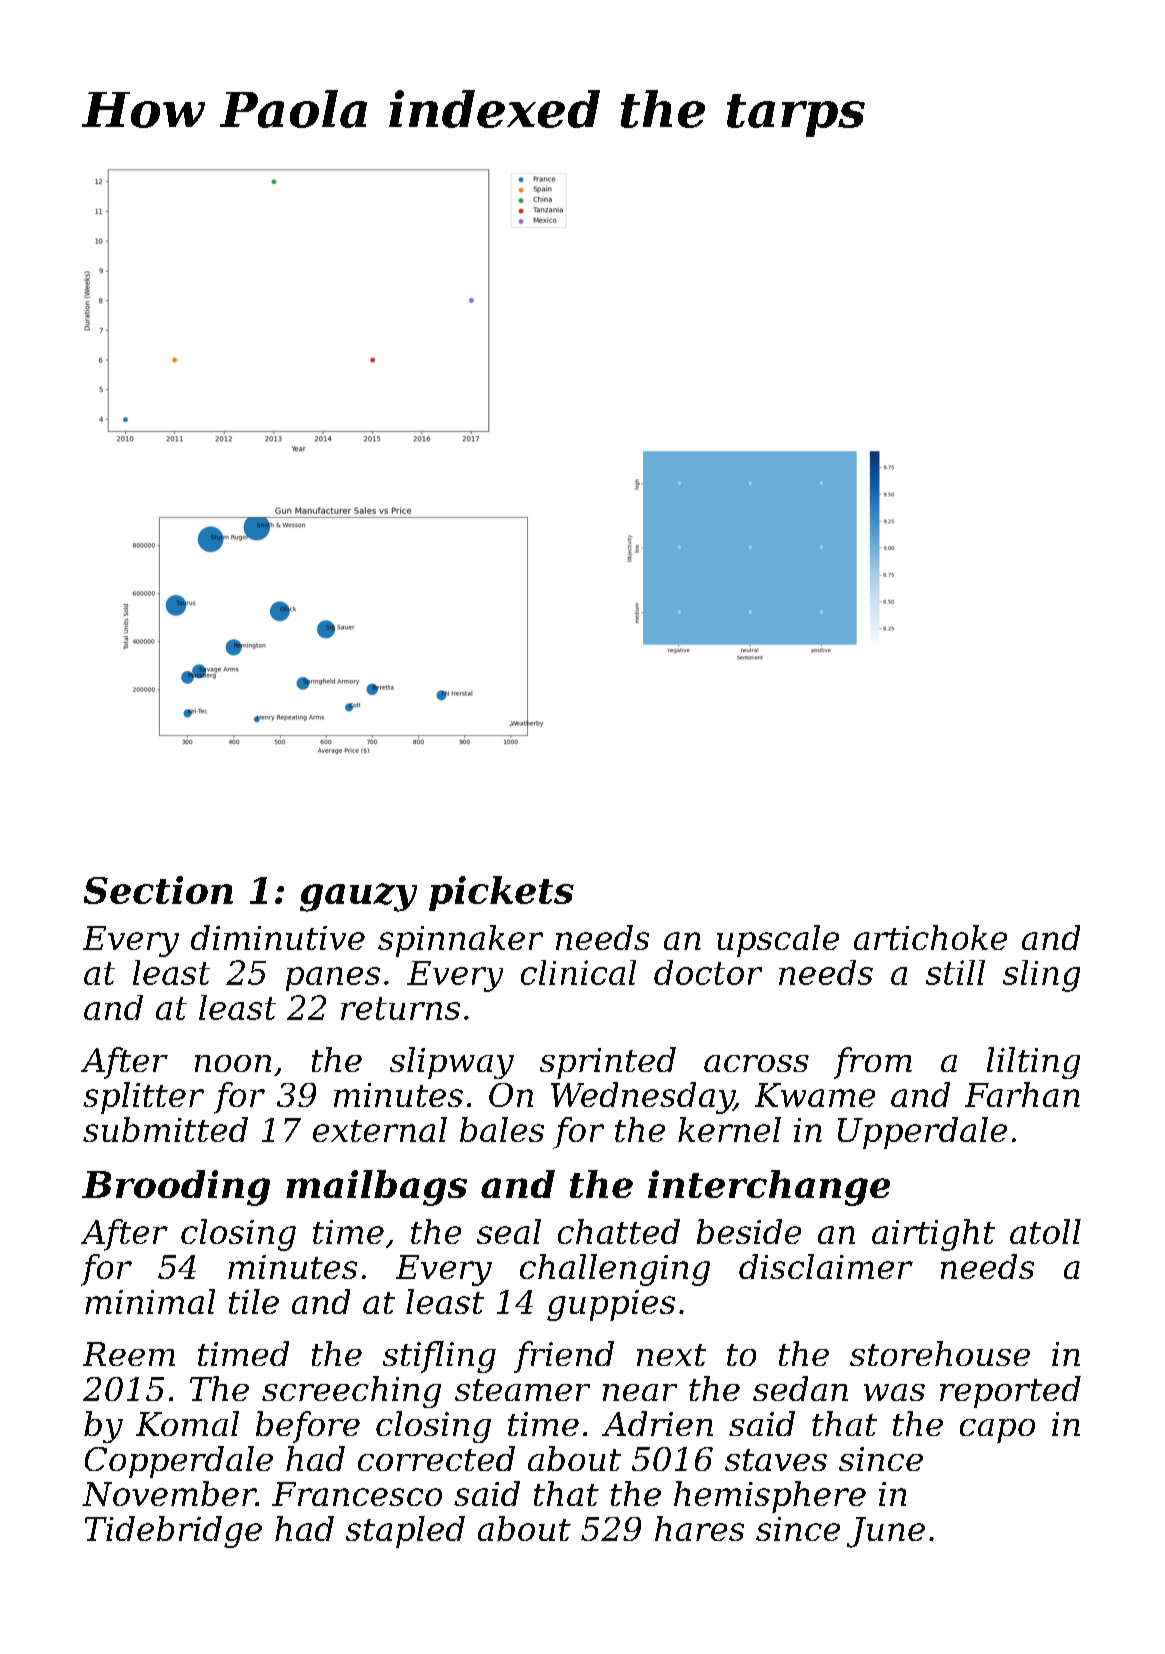 The height and width of the screenshot is (1654, 1165). I want to click on Tidebridge, so click(173, 1532).
